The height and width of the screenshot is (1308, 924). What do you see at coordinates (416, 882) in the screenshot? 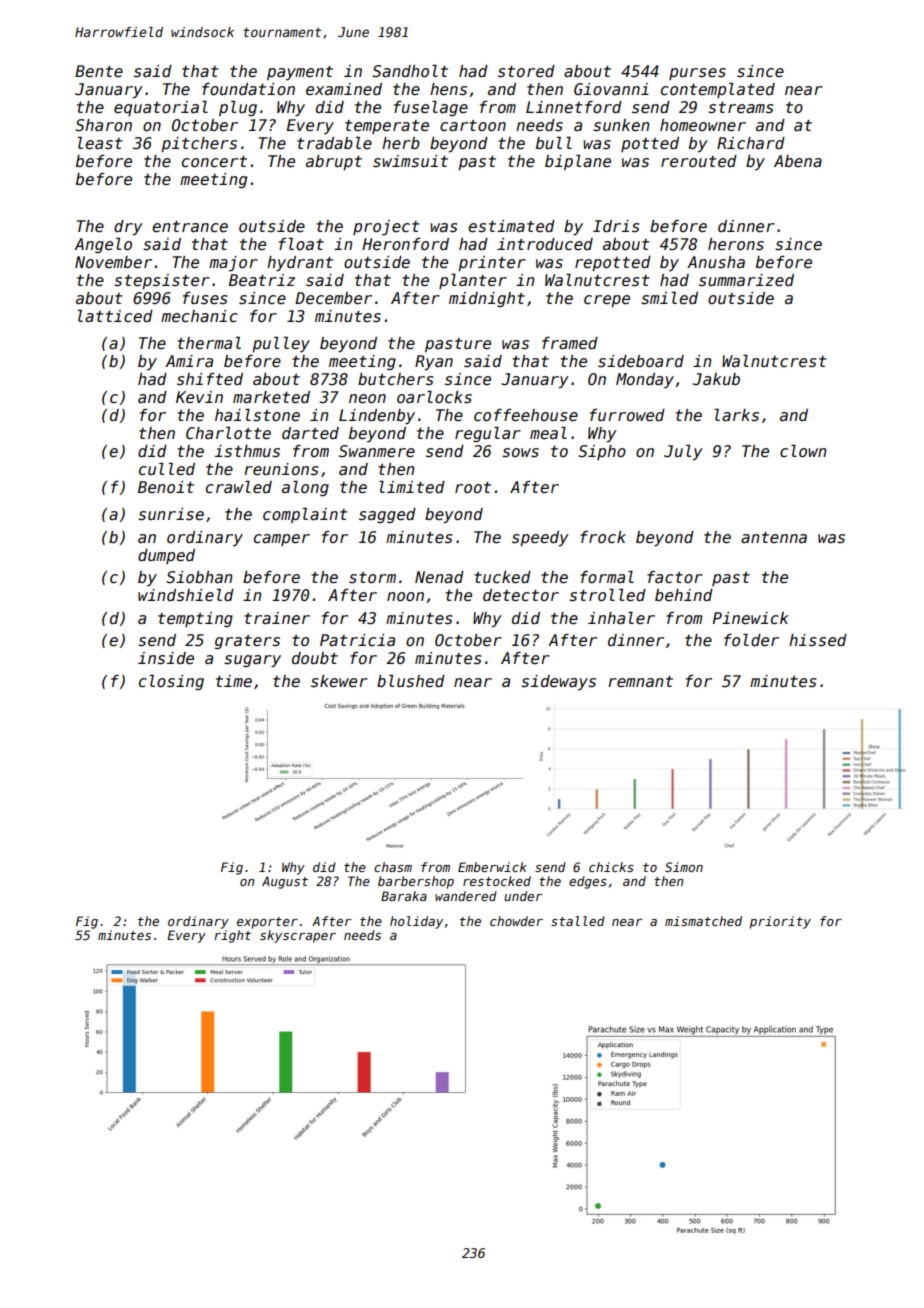
I see `barbershop` at bounding box center [416, 882].
